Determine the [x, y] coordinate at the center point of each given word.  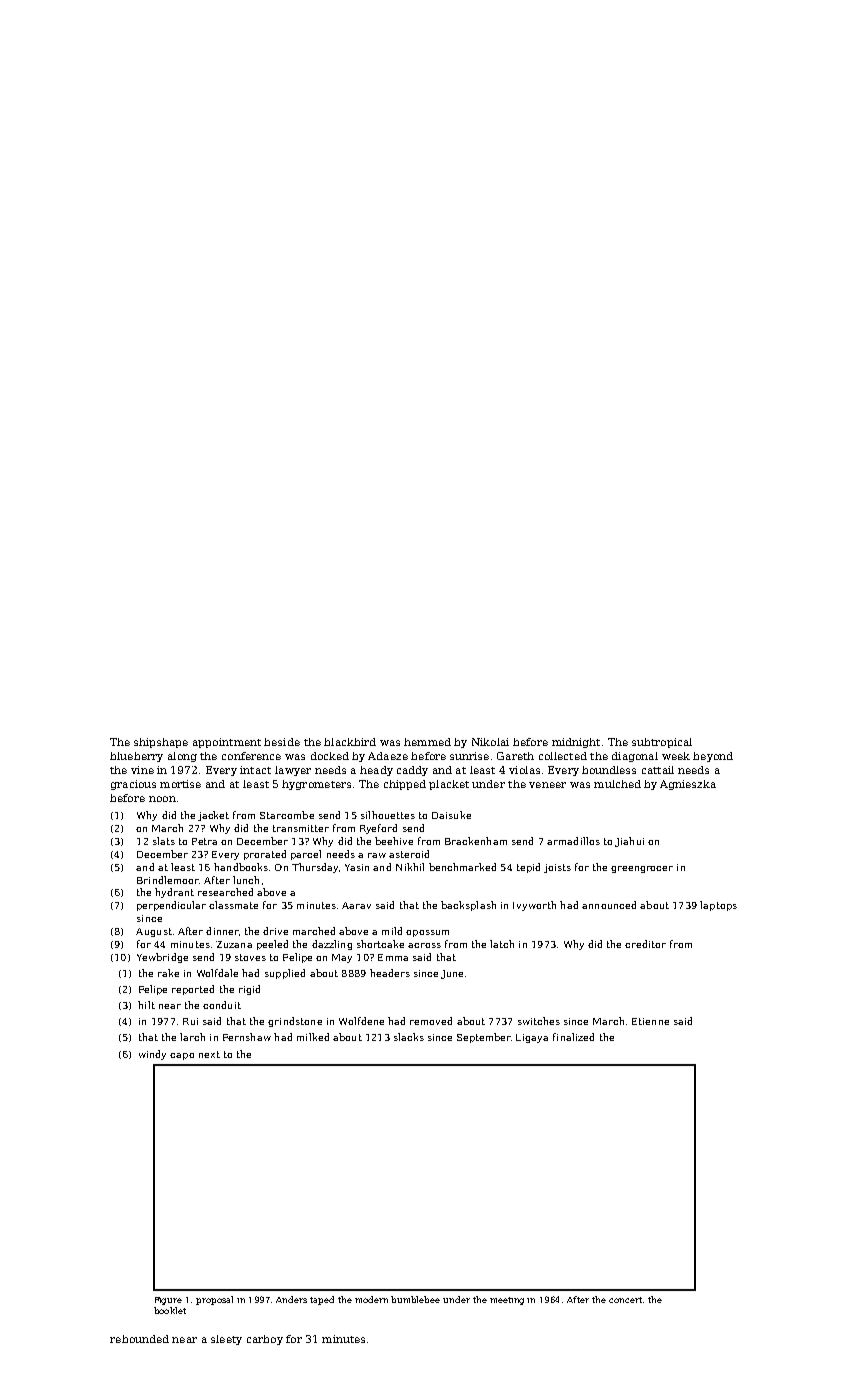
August [154, 932]
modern [371, 1299]
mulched [617, 784]
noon [162, 799]
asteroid [409, 854]
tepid [528, 868]
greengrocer [642, 869]
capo [182, 1056]
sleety [226, 1340]
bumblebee [415, 1299]
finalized [573, 1037]
